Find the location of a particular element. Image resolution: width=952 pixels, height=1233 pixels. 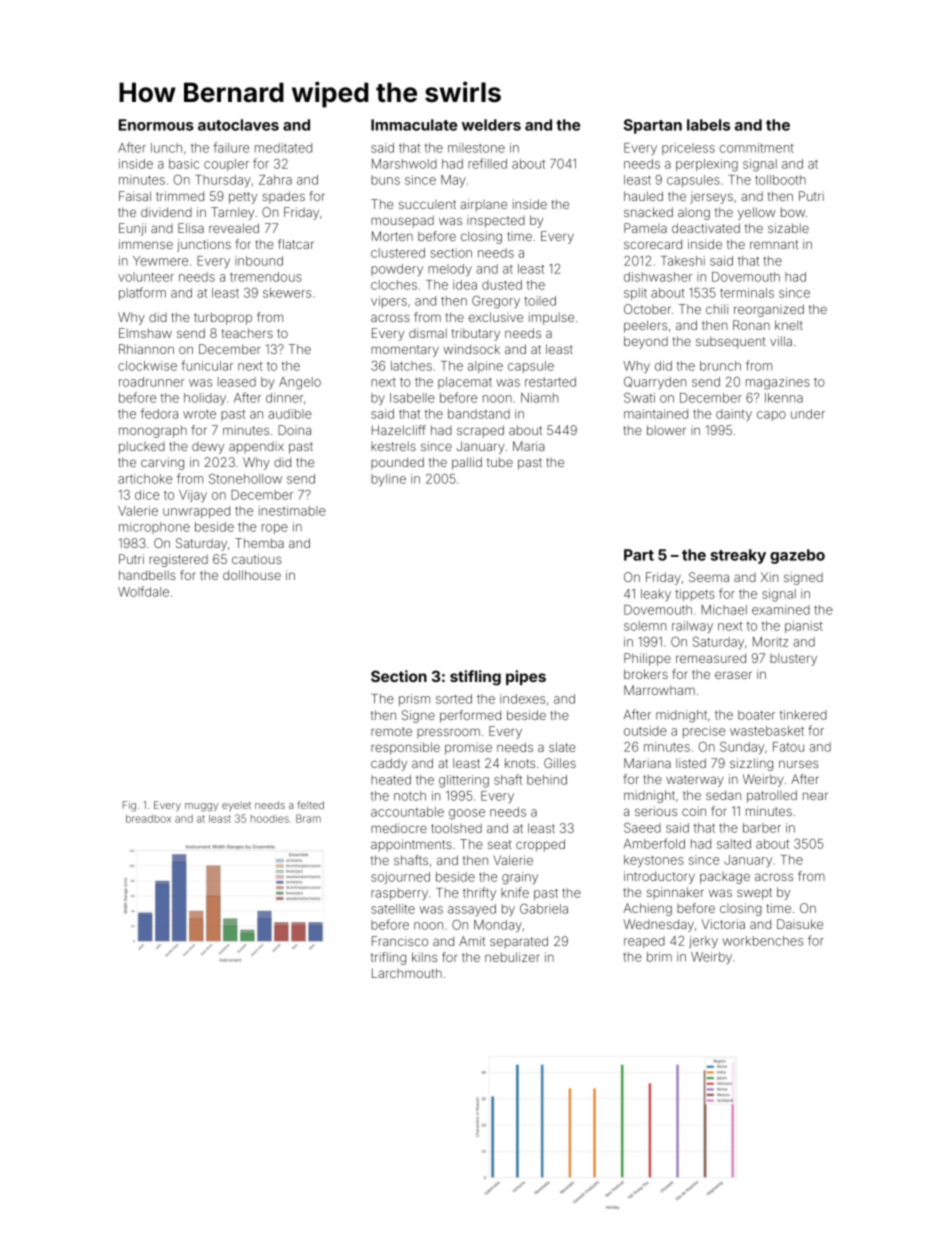

Niamh is located at coordinates (539, 398).
